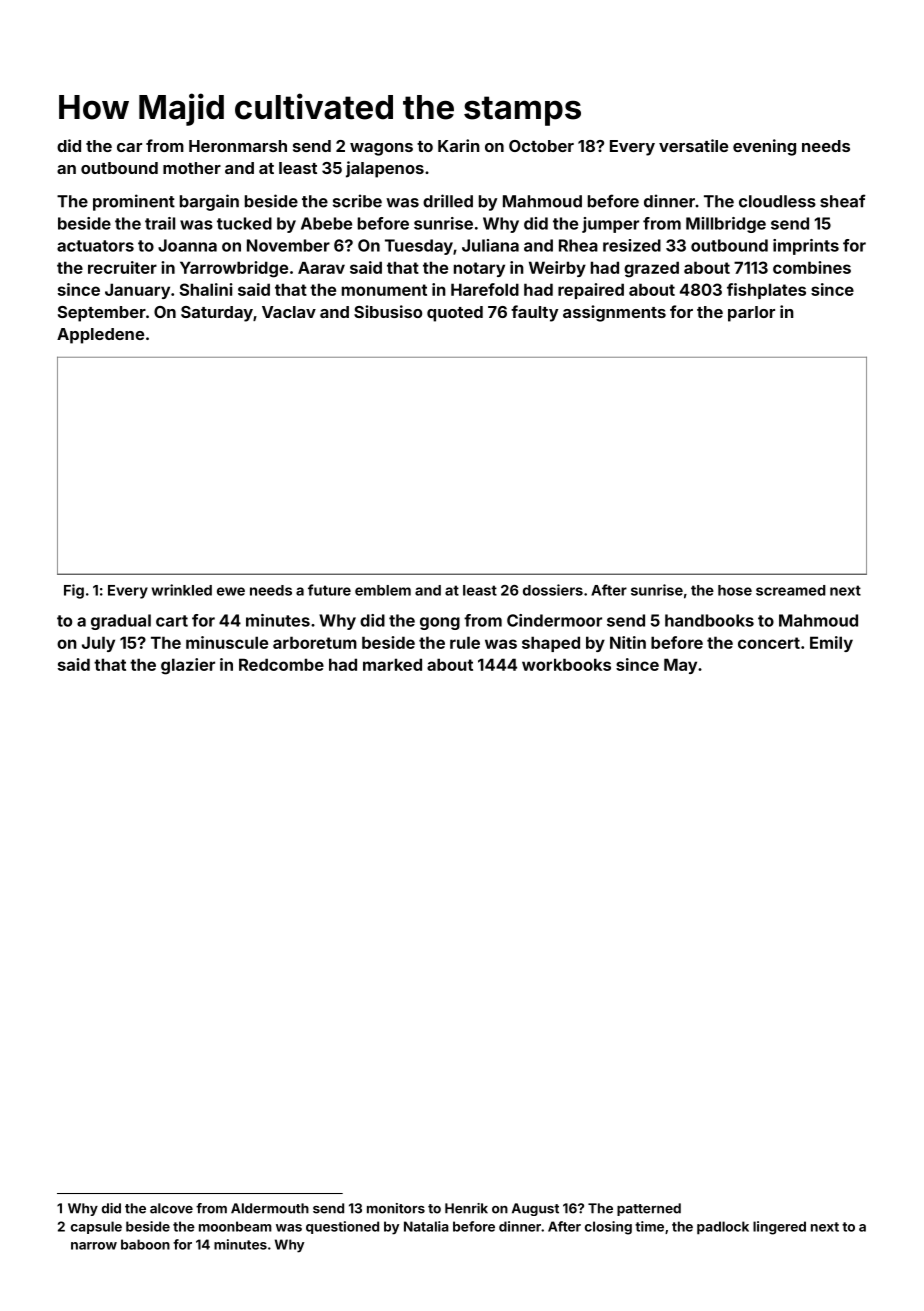  Describe the element at coordinates (680, 666) in the screenshot. I see `May` at that location.
